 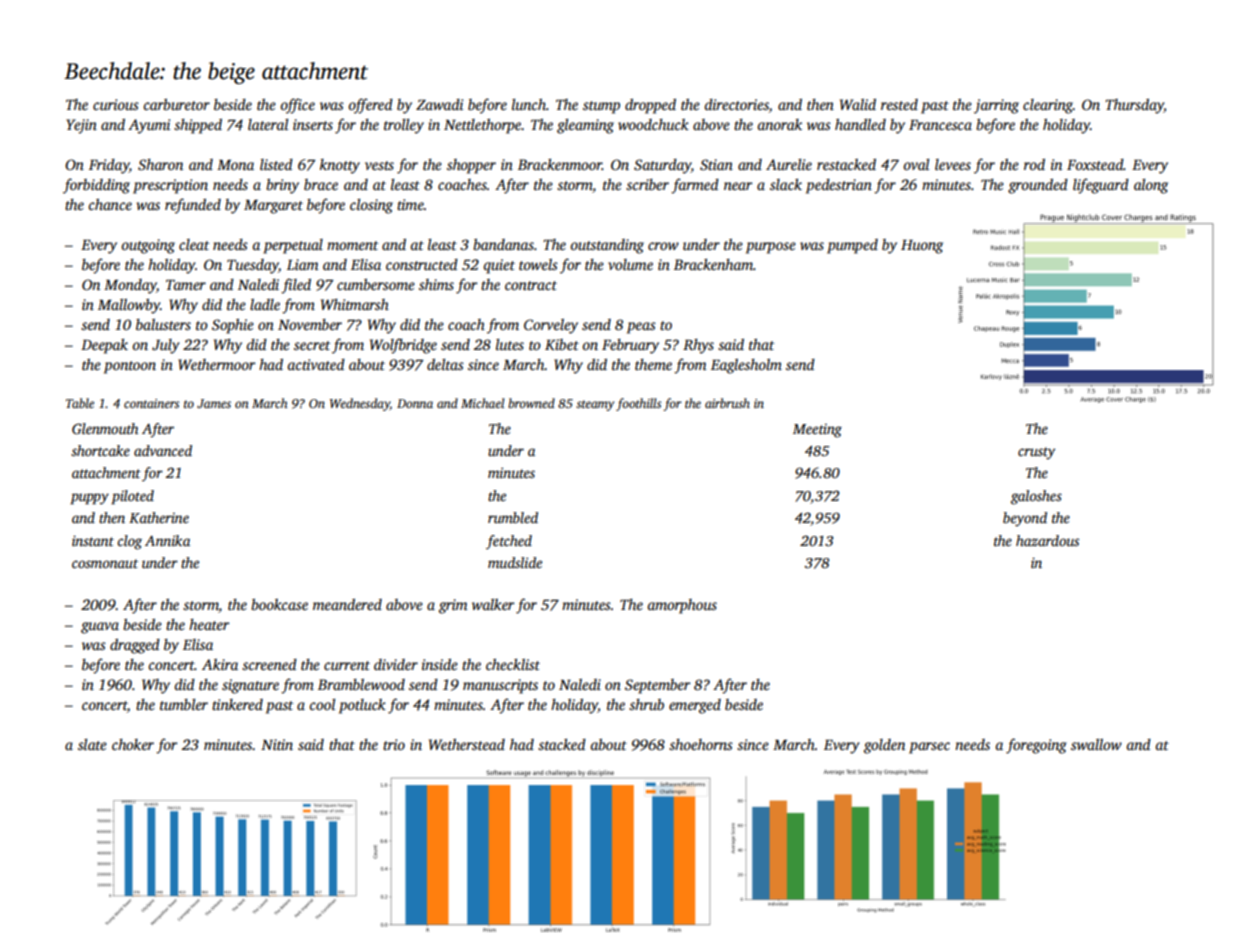 I want to click on directories, so click(x=736, y=104).
